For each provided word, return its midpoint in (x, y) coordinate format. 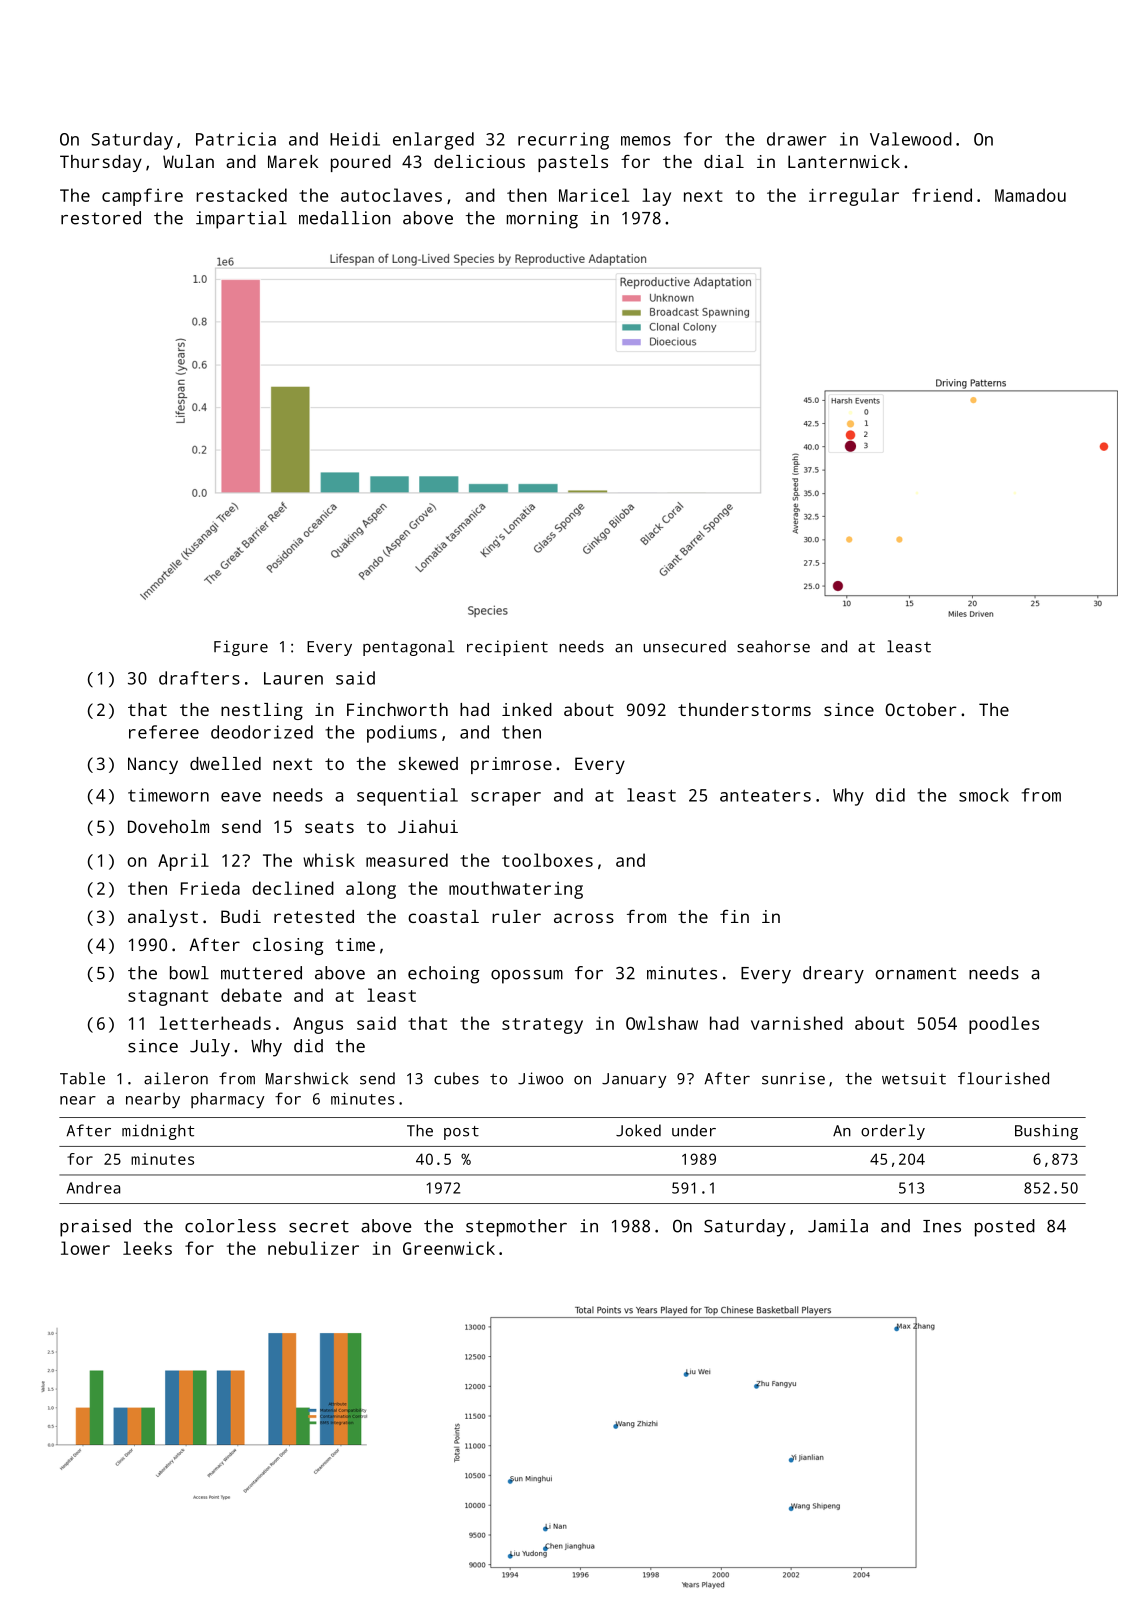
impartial (241, 220)
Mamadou (1030, 195)
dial (724, 161)
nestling (262, 711)
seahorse (773, 646)
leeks (147, 1248)
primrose (511, 765)
